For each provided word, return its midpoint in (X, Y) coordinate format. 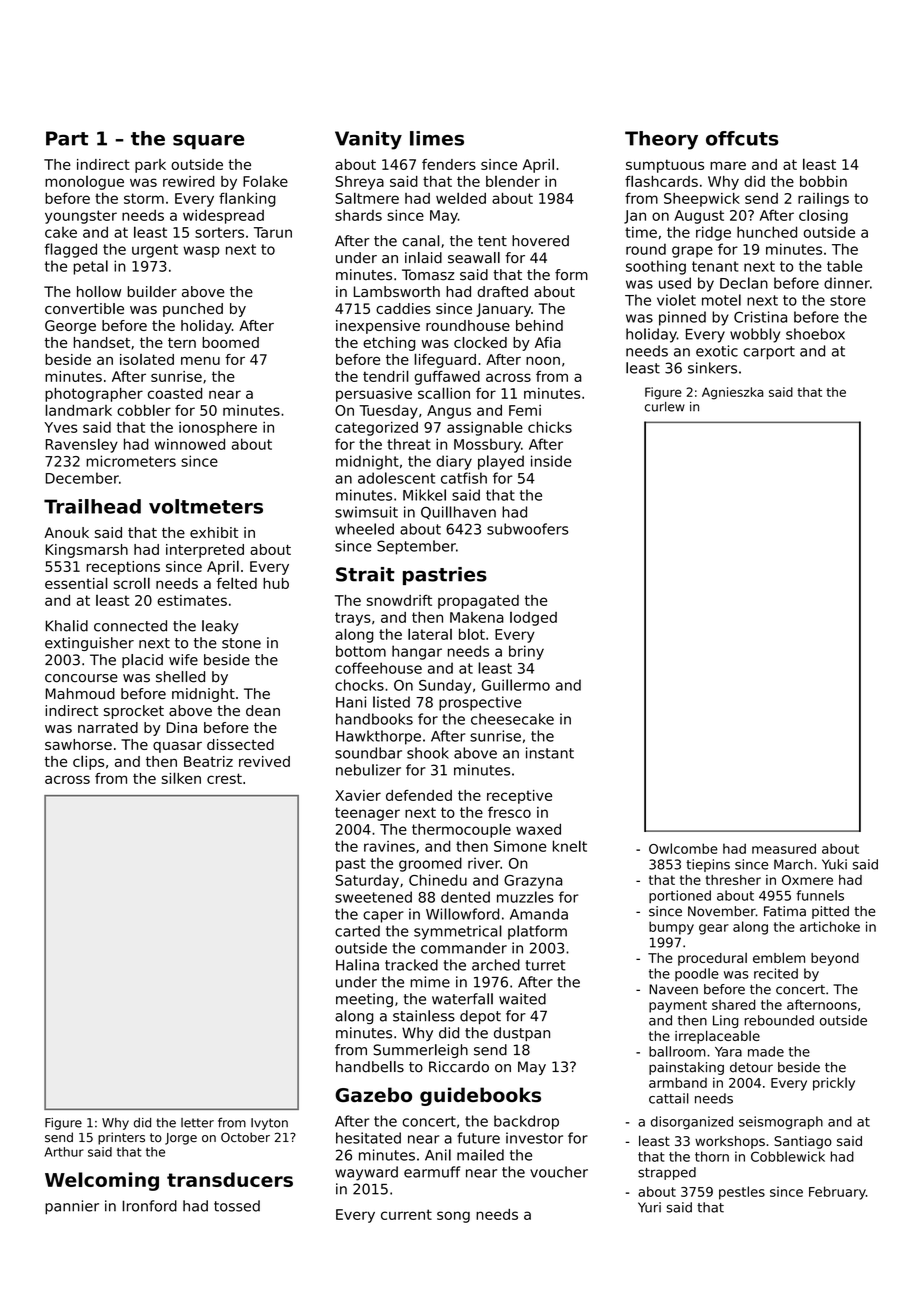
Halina (357, 965)
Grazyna (533, 882)
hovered (540, 241)
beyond (835, 959)
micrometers (131, 461)
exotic (717, 351)
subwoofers (527, 529)
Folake (265, 181)
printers (121, 1138)
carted (357, 931)
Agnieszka (732, 393)
